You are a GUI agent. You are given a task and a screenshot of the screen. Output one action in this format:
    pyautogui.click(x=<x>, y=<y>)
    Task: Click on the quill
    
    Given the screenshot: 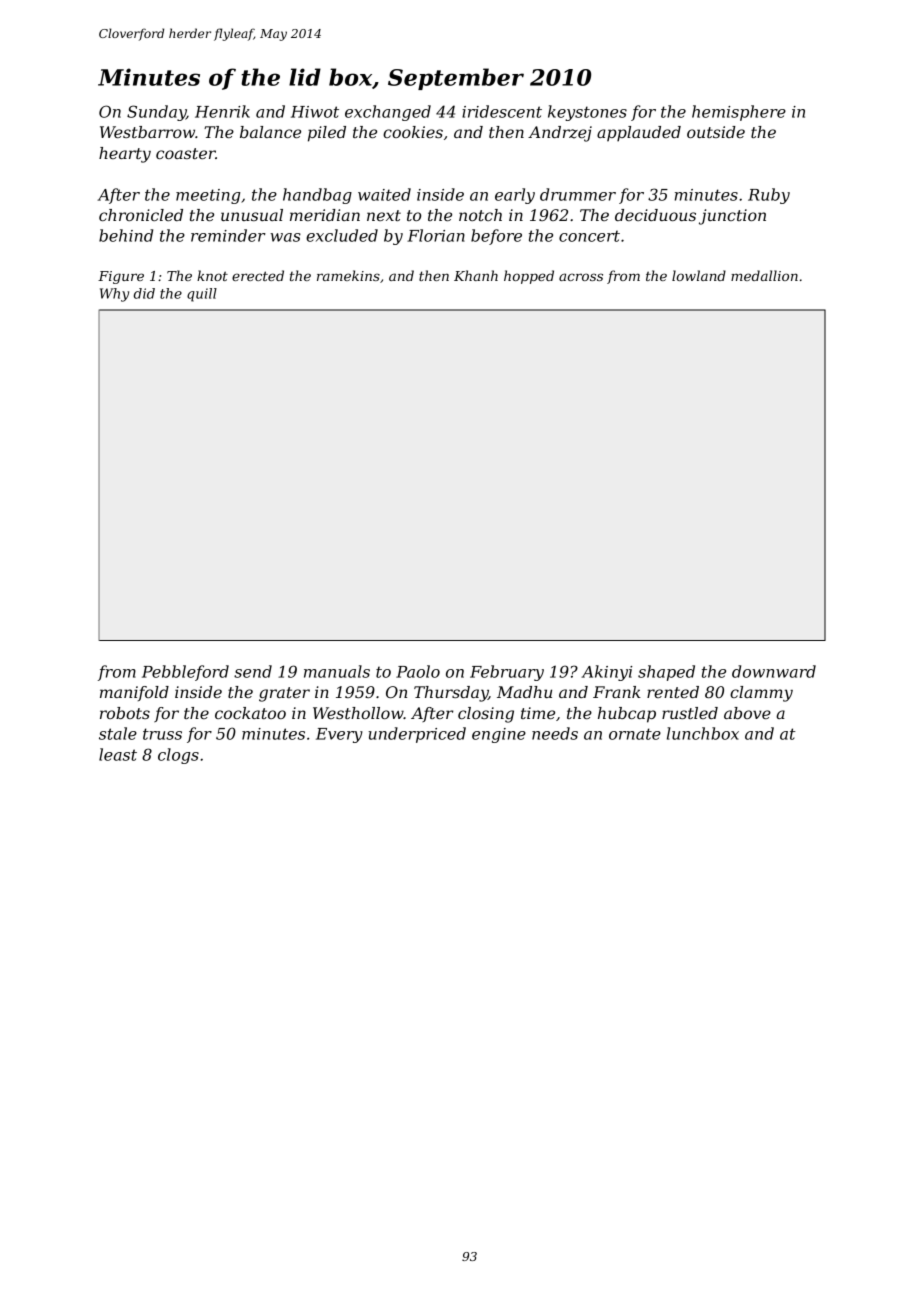 What is the action you would take?
    pyautogui.click(x=202, y=295)
